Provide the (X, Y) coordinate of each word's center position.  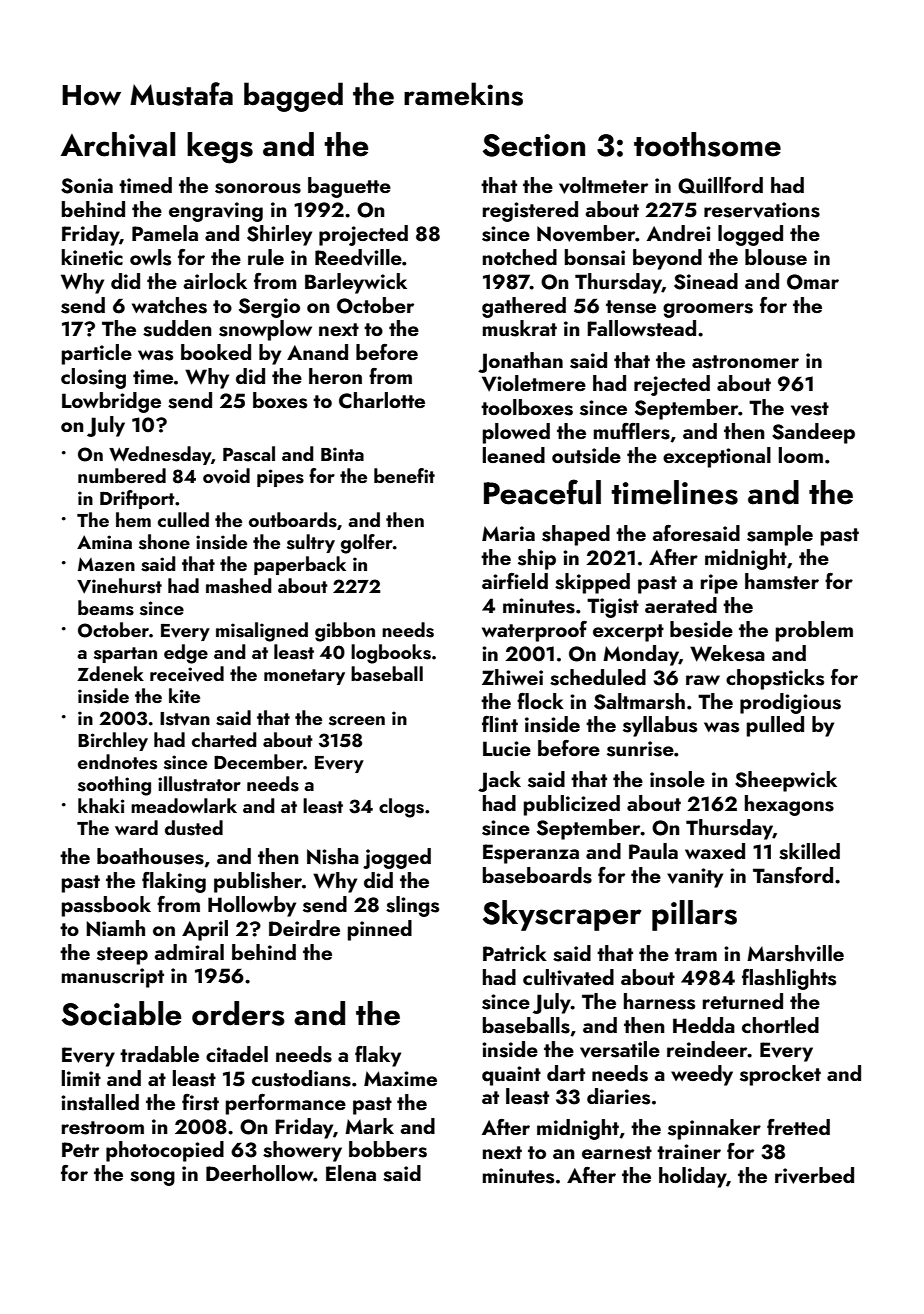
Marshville (795, 953)
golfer (367, 544)
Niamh (115, 928)
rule (266, 257)
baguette (349, 187)
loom (801, 455)
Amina (104, 542)
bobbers (388, 1149)
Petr (80, 1149)
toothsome (707, 144)
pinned (380, 930)
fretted (798, 1127)
